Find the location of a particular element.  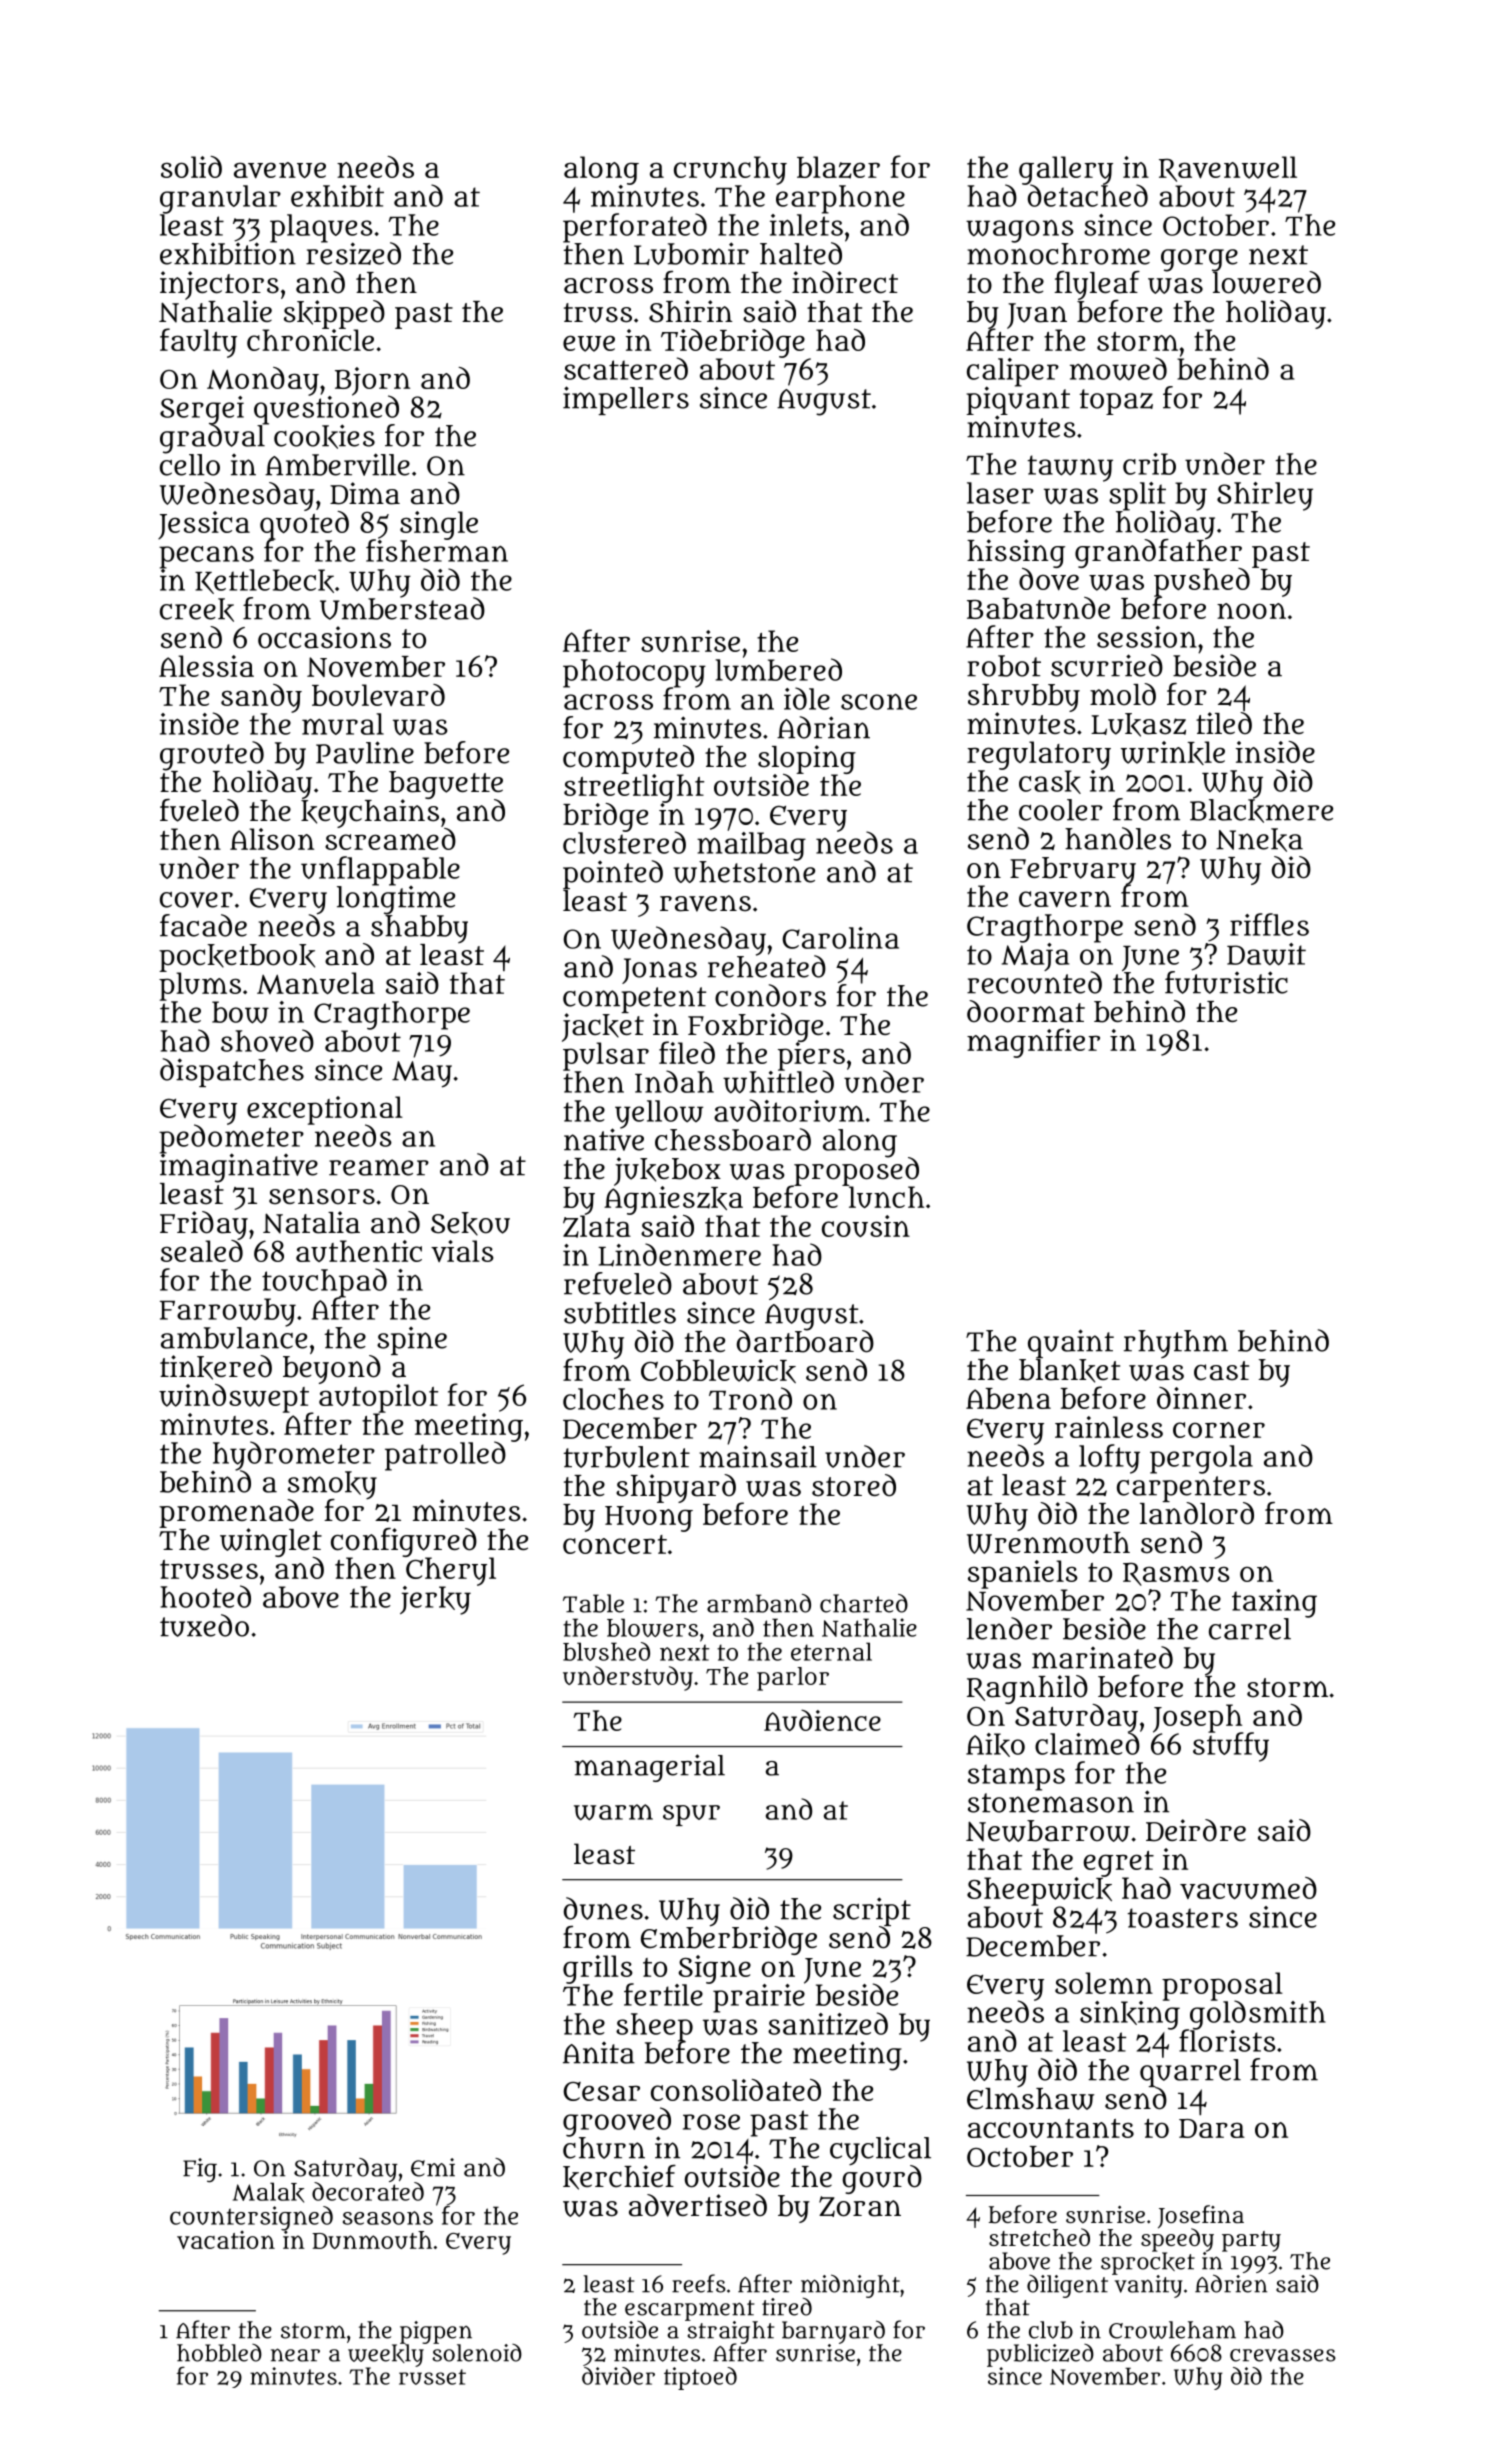

hooted is located at coordinates (205, 1596).
